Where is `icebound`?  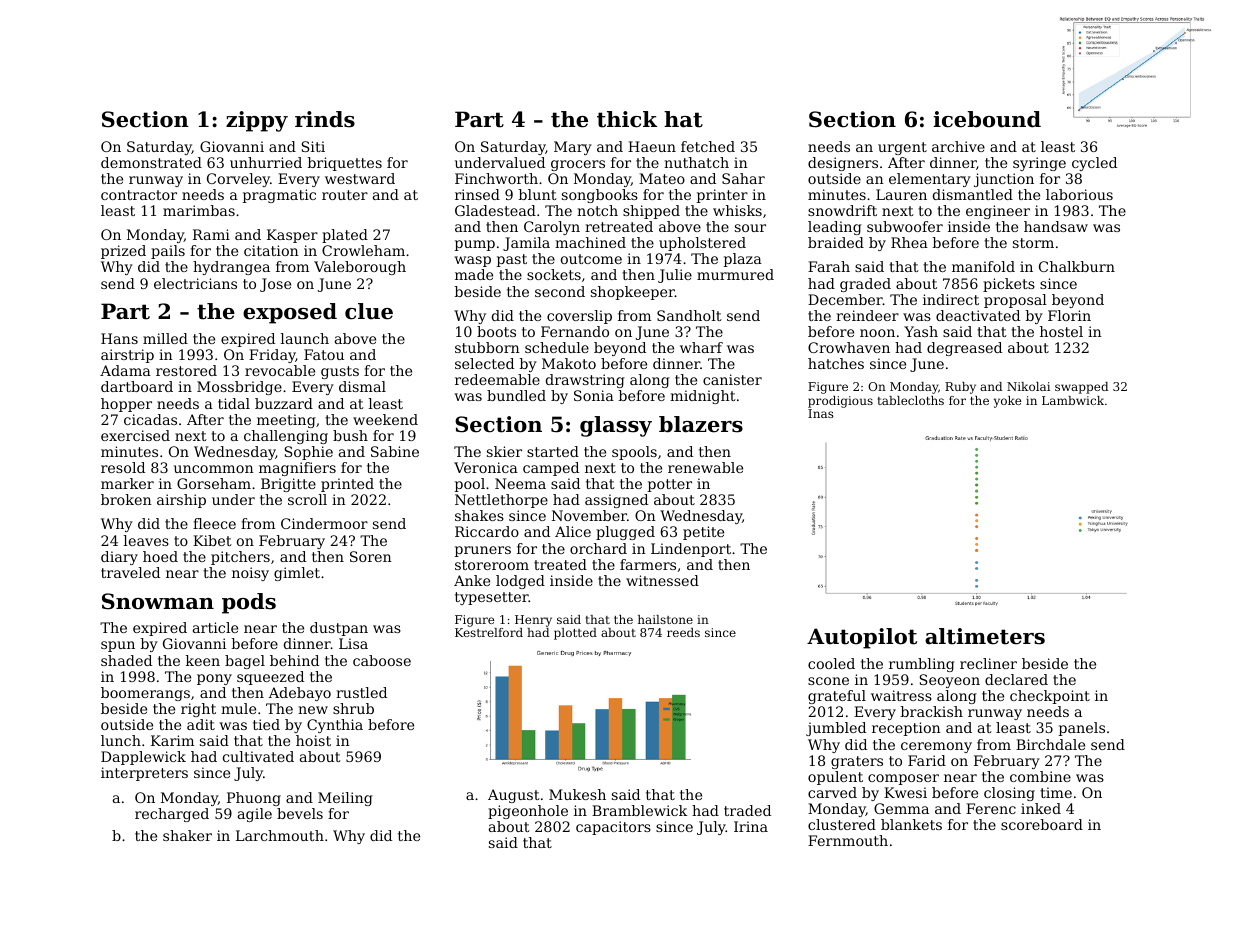 icebound is located at coordinates (987, 119).
